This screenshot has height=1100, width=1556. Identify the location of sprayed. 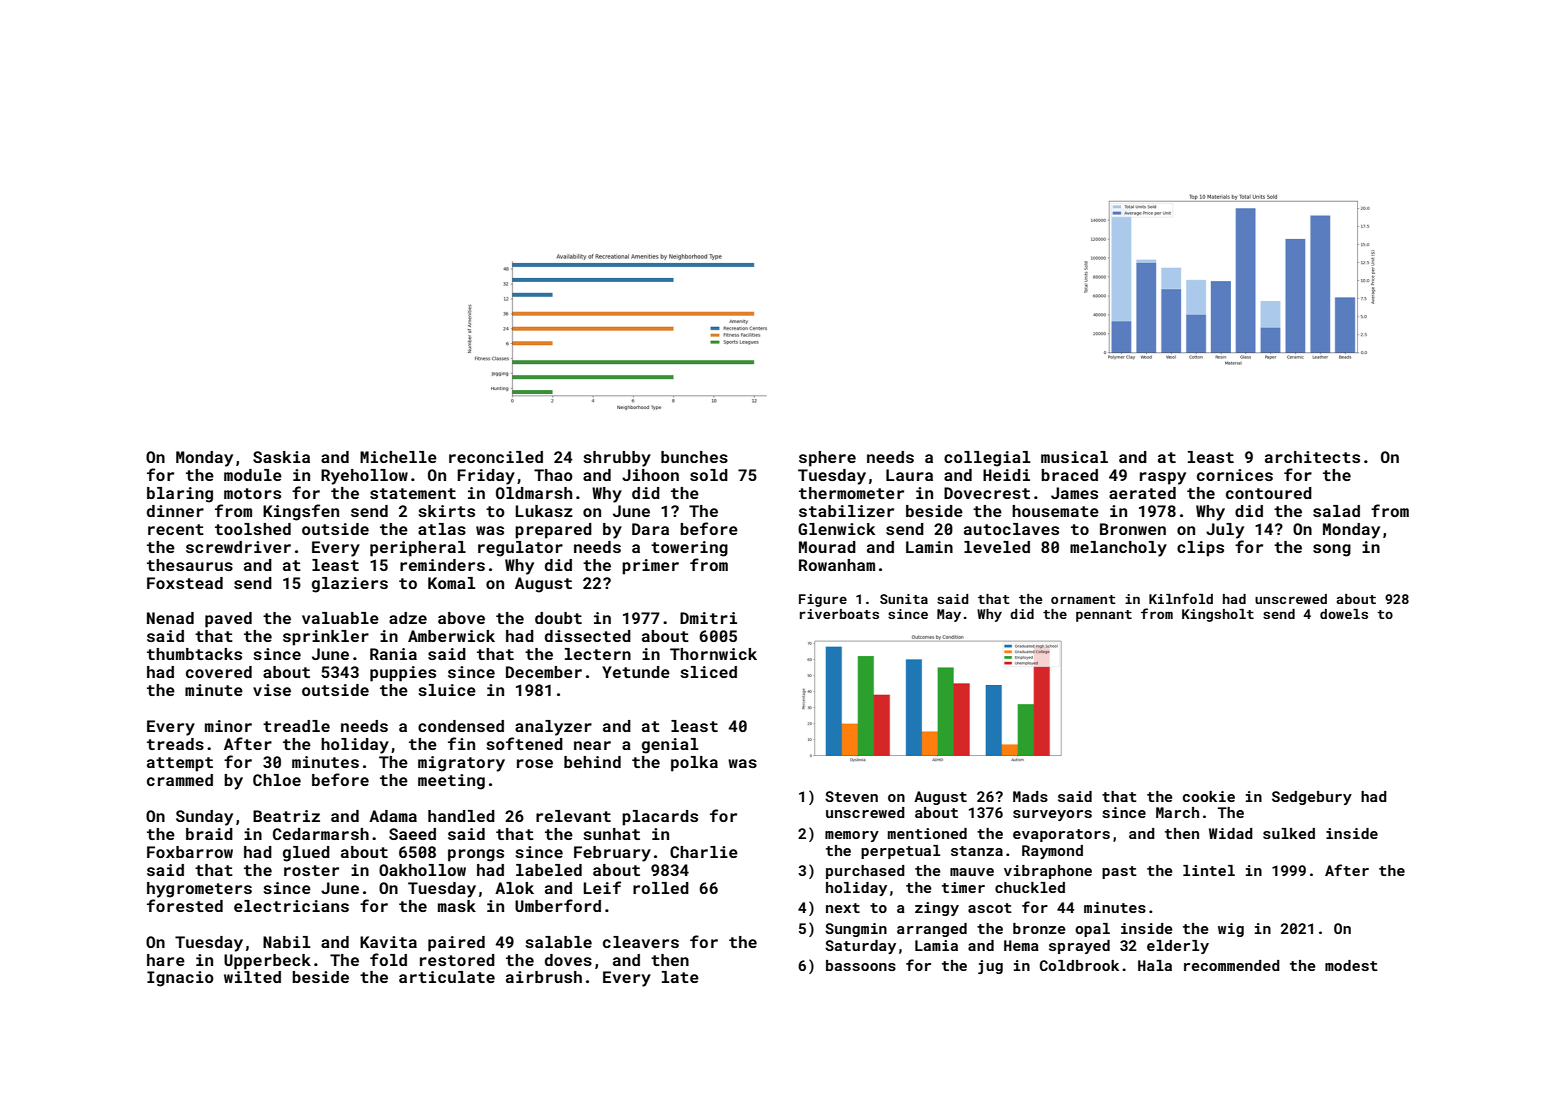
(1079, 947).
